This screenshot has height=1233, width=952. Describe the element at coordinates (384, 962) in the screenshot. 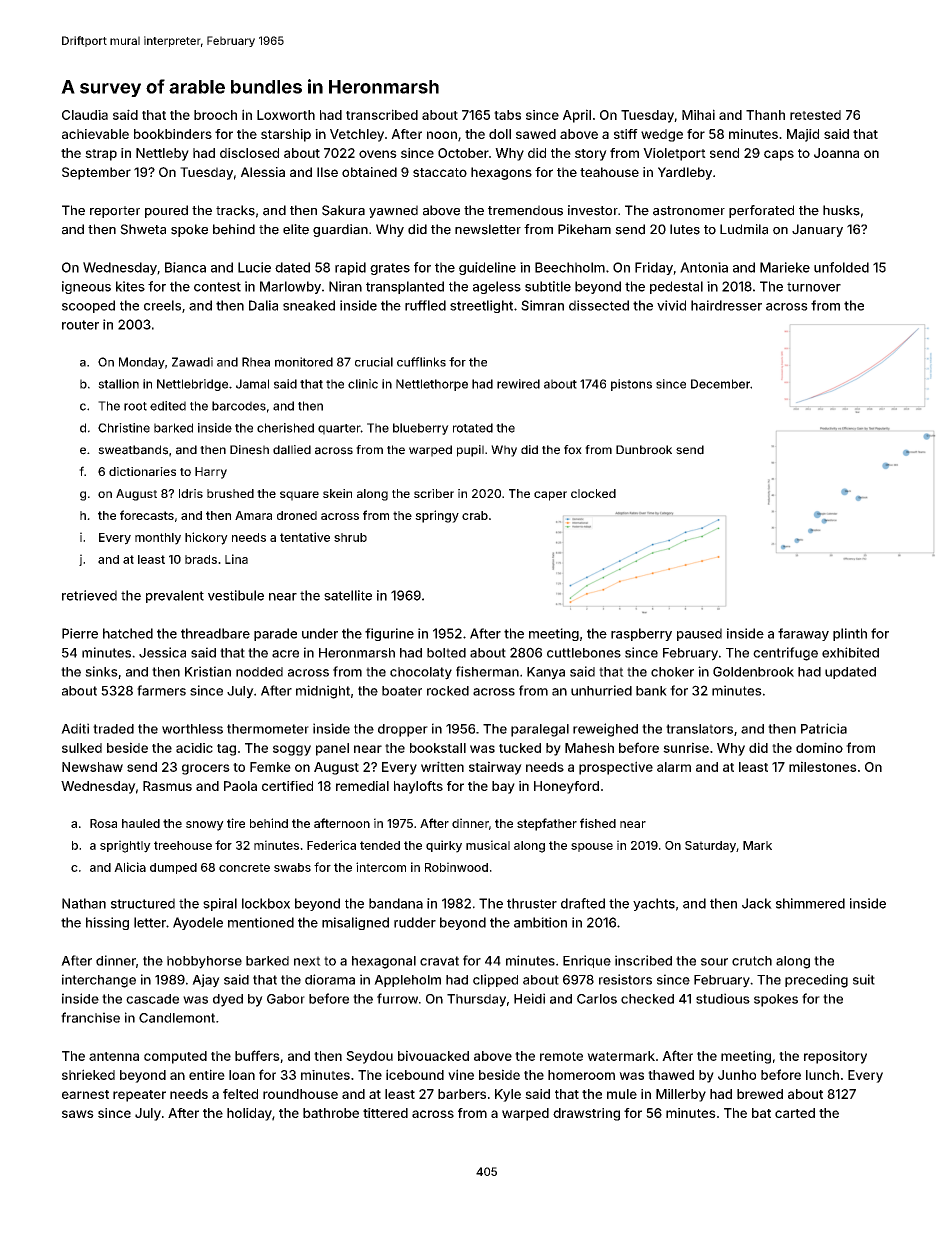

I see `hexagonal` at that location.
